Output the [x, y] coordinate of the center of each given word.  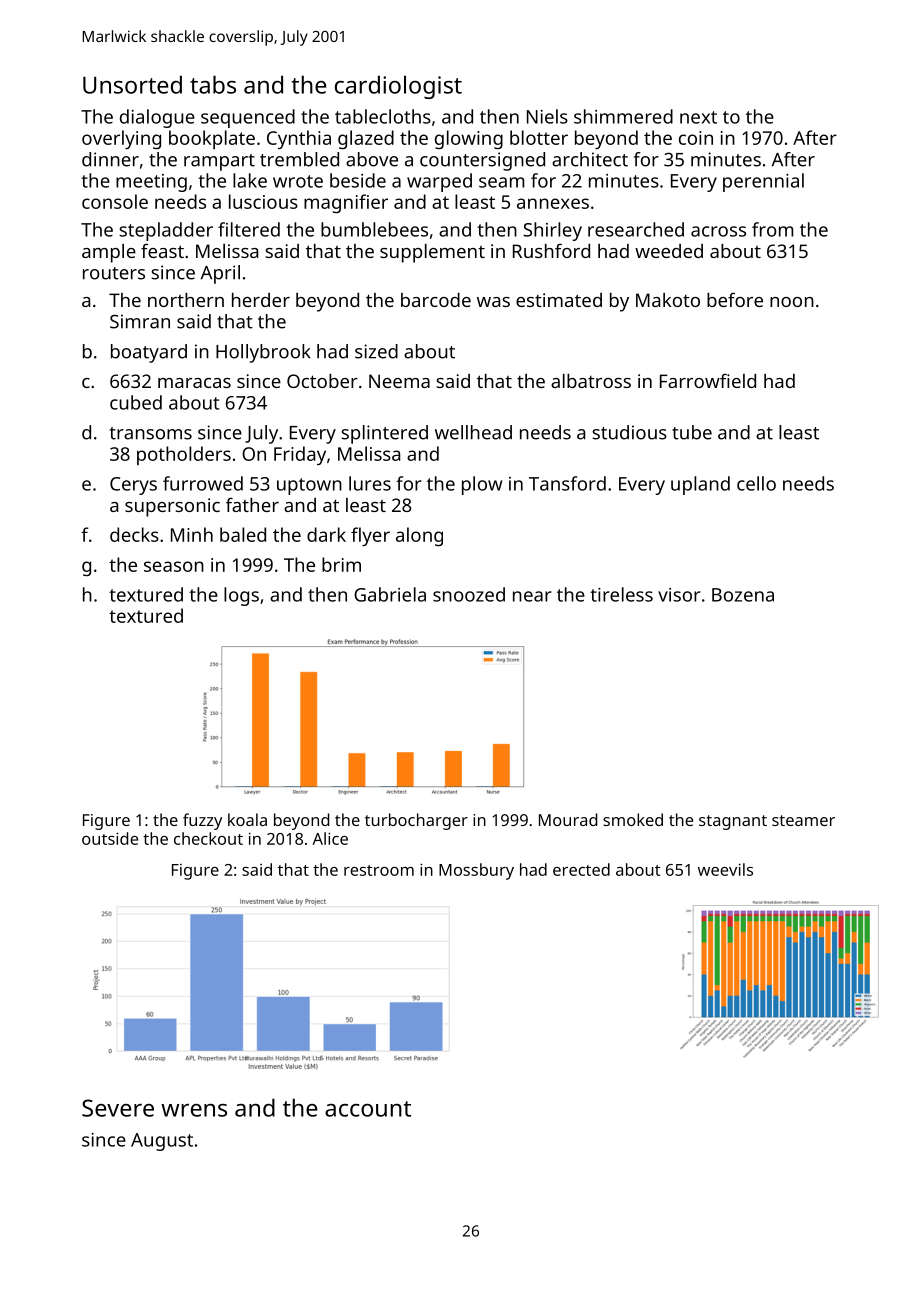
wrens [194, 1110]
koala [247, 819]
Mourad [568, 819]
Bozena [743, 595]
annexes [553, 203]
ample [109, 253]
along [419, 536]
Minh [192, 534]
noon [792, 302]
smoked [633, 819]
